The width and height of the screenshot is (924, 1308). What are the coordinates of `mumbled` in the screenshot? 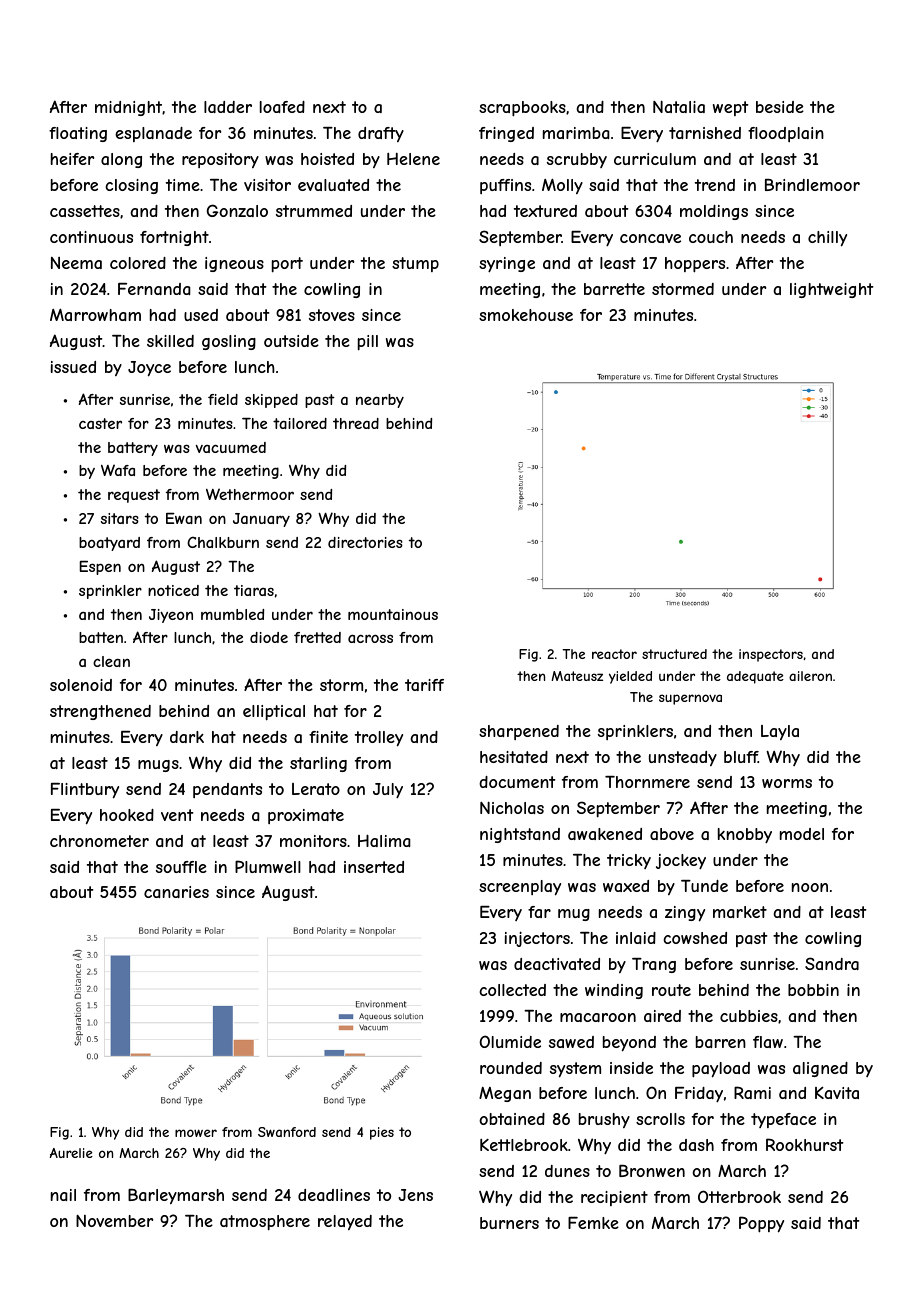 It's located at (232, 614).
